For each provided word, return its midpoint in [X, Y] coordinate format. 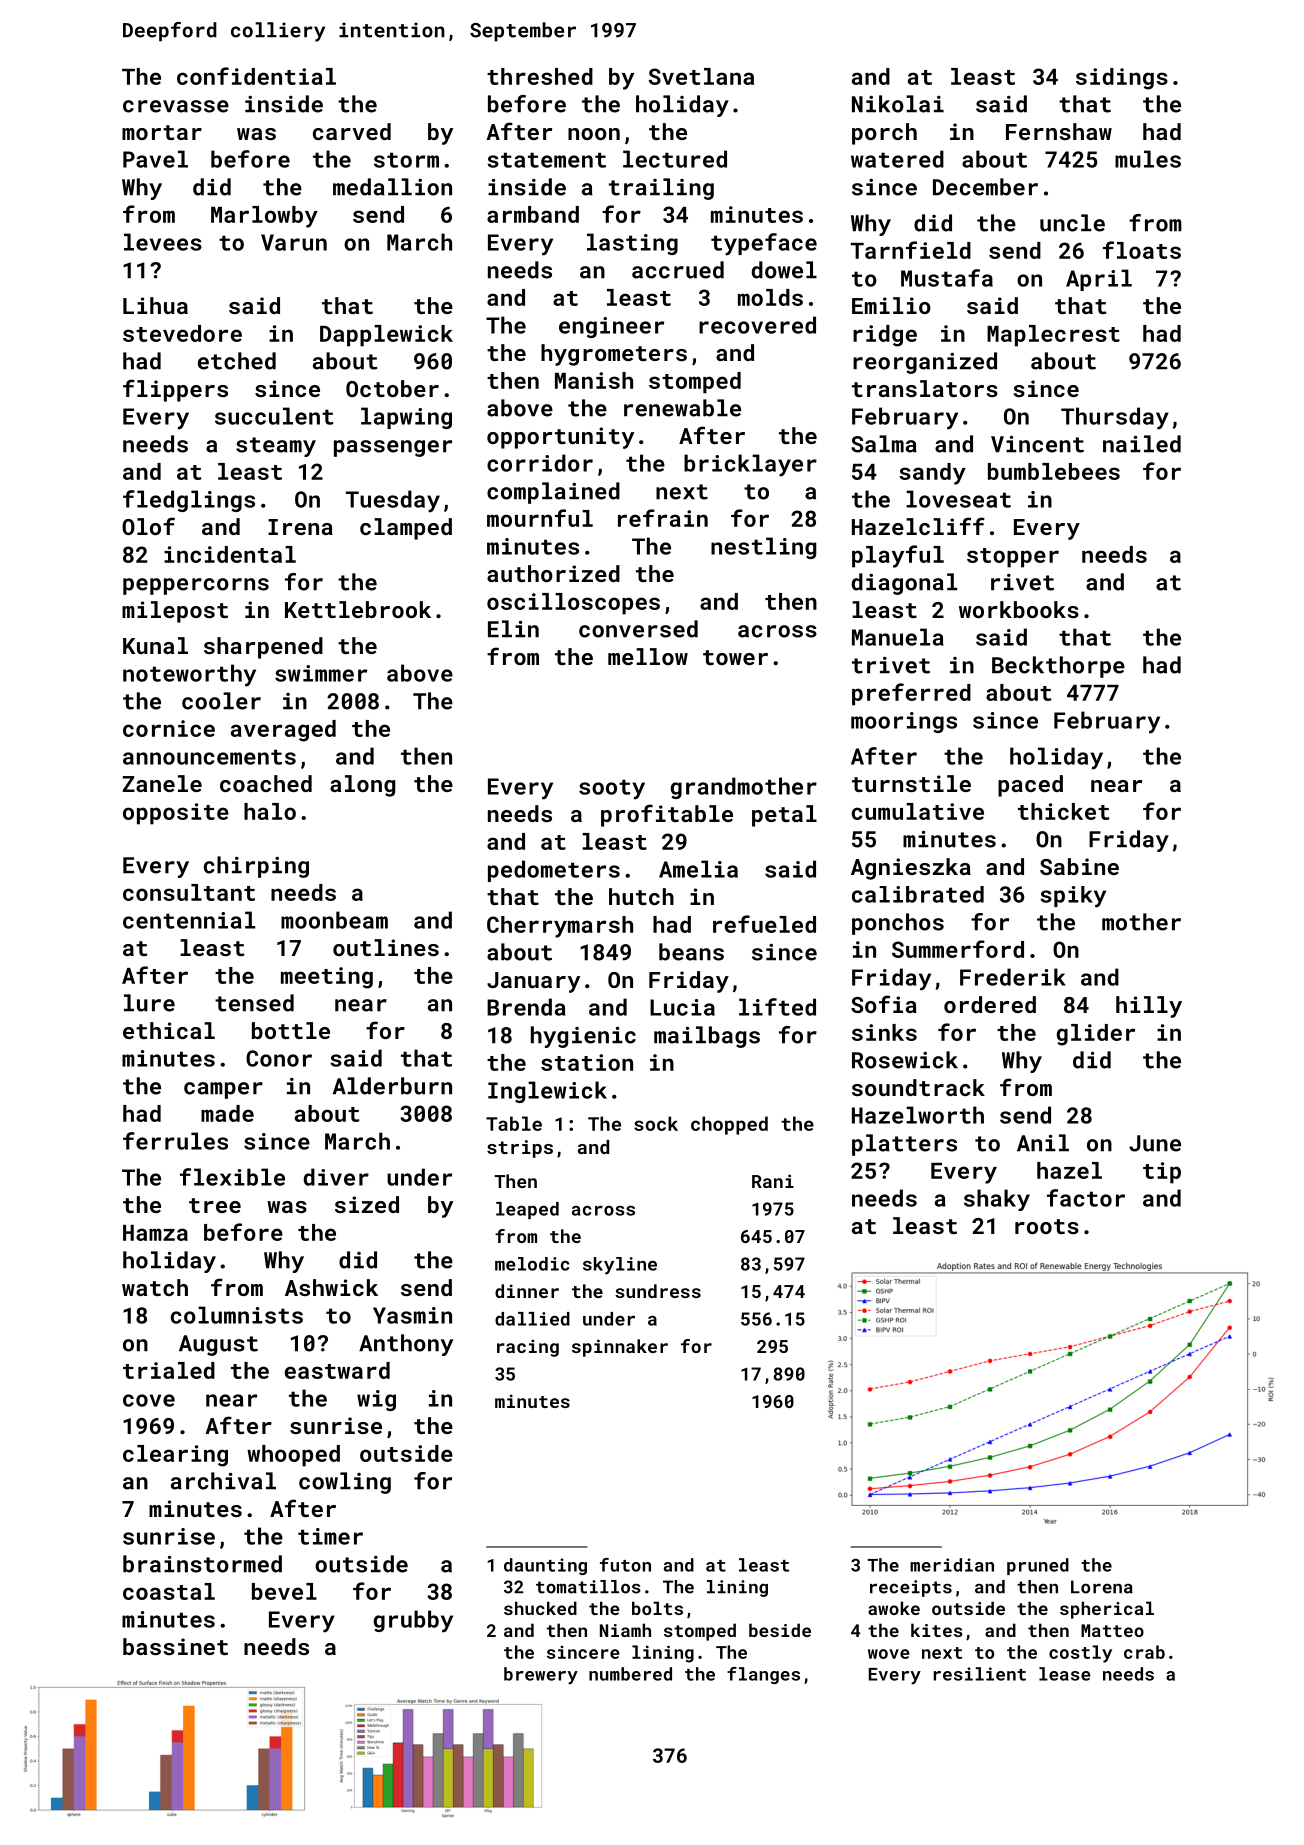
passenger [393, 448]
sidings [1122, 79]
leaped [527, 1210]
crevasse [176, 106]
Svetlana [701, 76]
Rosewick [905, 1060]
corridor [540, 463]
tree [215, 1205]
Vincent [1037, 444]
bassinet [175, 1646]
